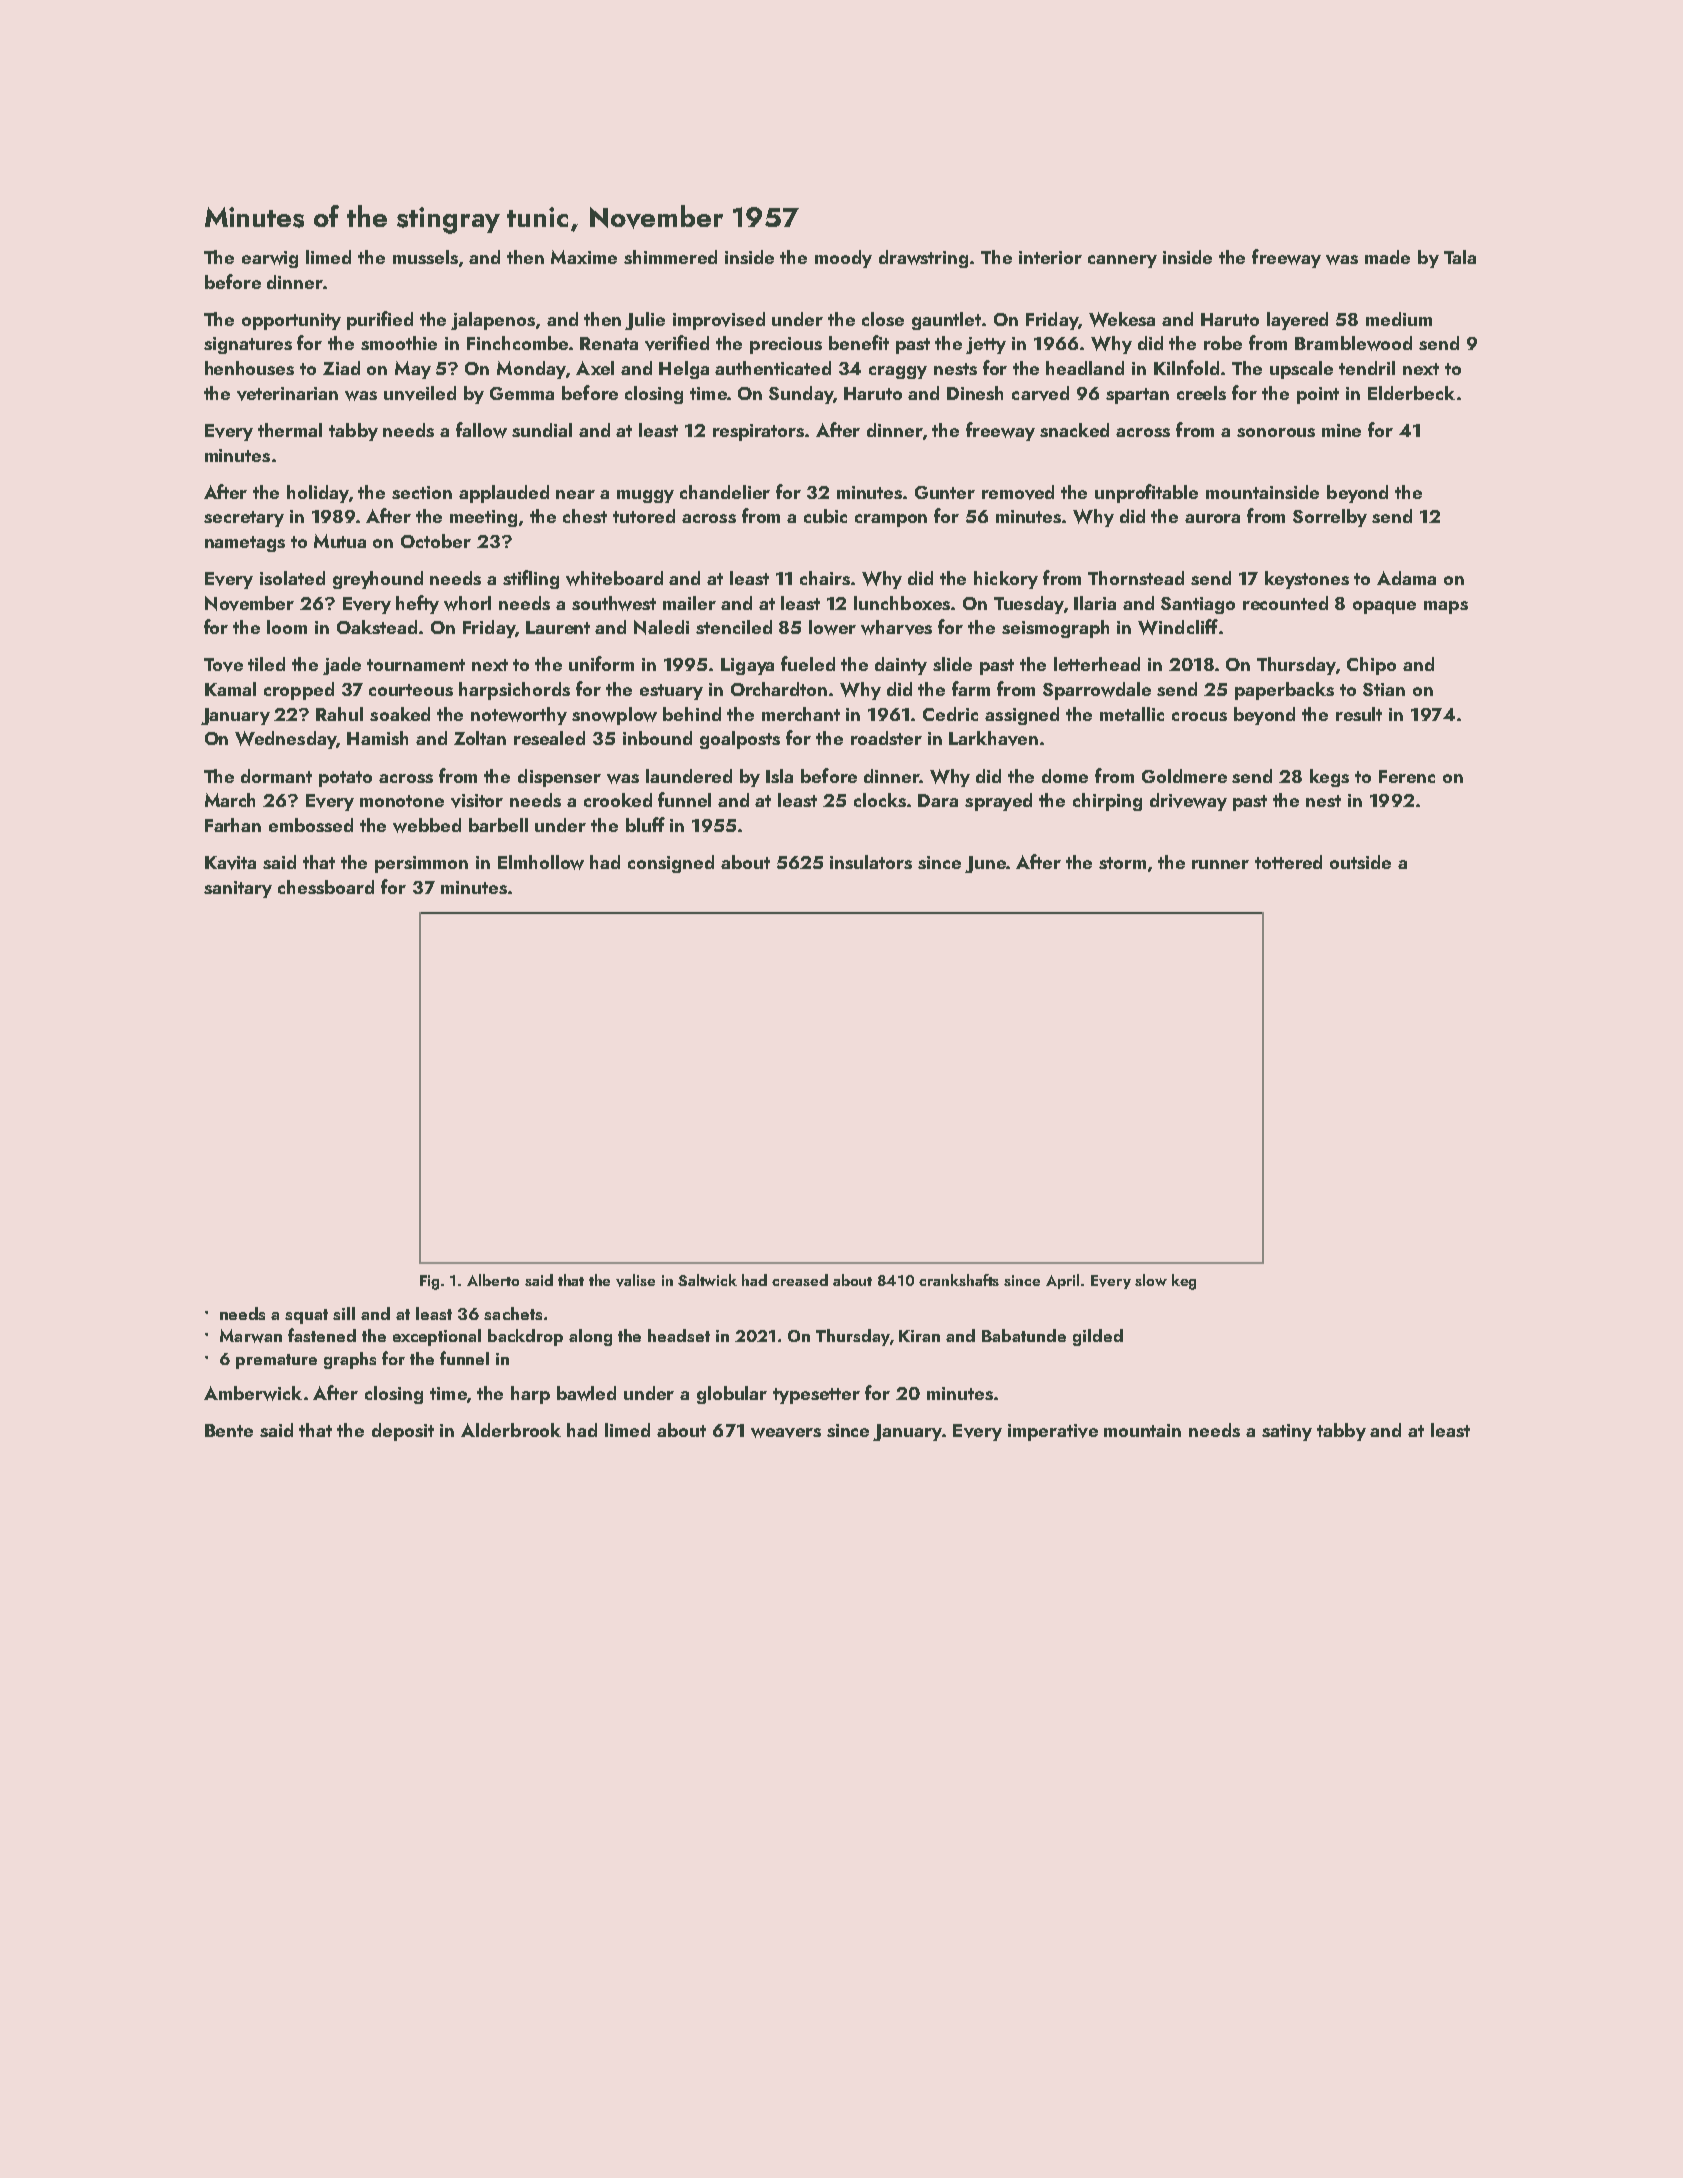 The image size is (1683, 2178). Describe the element at coordinates (248, 345) in the image. I see `signatures` at that location.
